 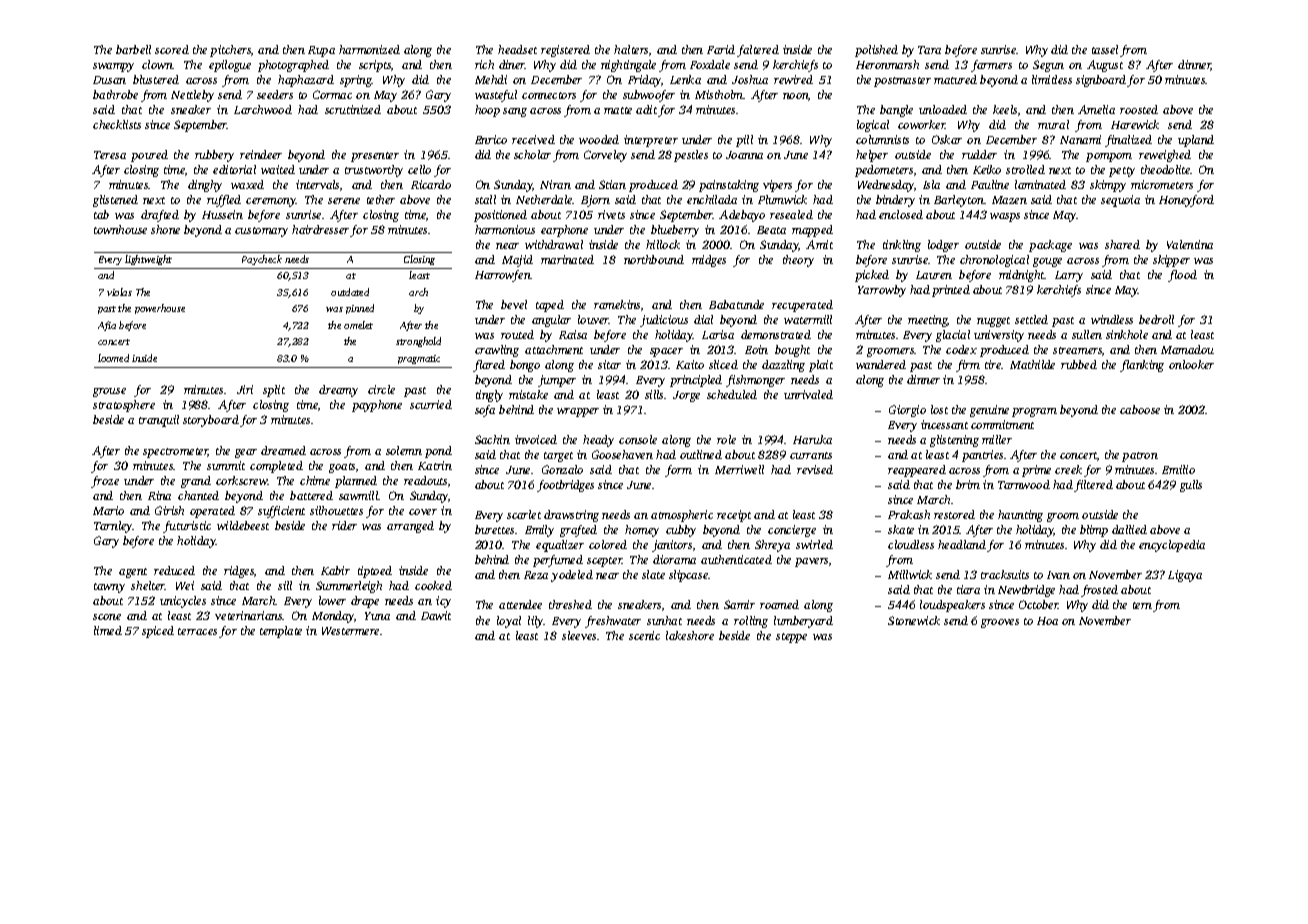 What do you see at coordinates (107, 326) in the screenshot?
I see `Afia` at bounding box center [107, 326].
